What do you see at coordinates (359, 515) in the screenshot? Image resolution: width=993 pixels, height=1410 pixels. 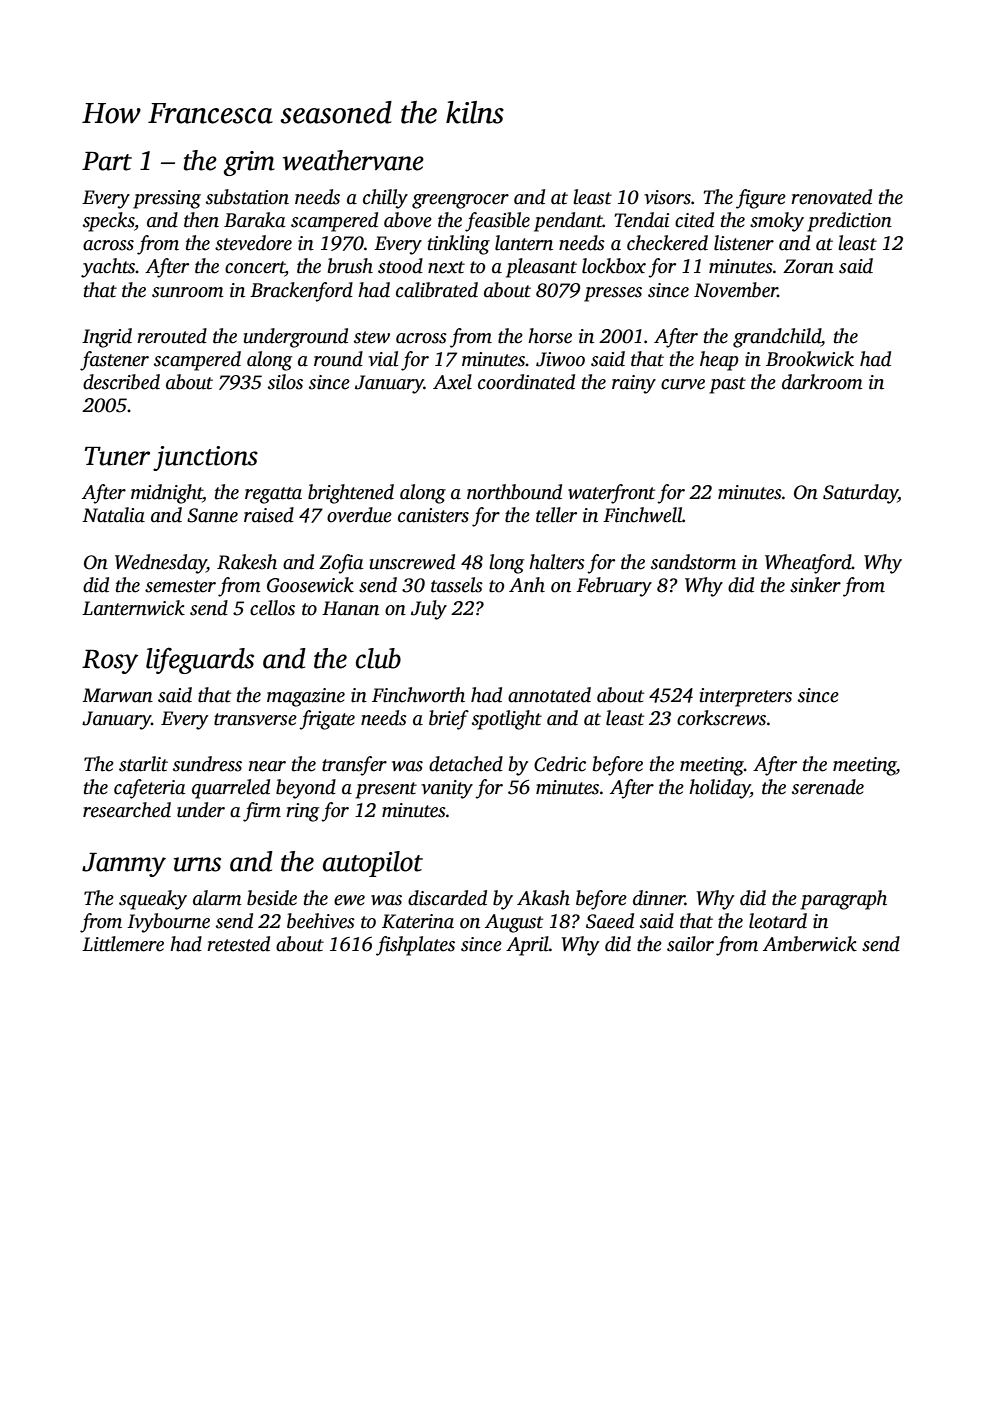 I see `overdue` at bounding box center [359, 515].
